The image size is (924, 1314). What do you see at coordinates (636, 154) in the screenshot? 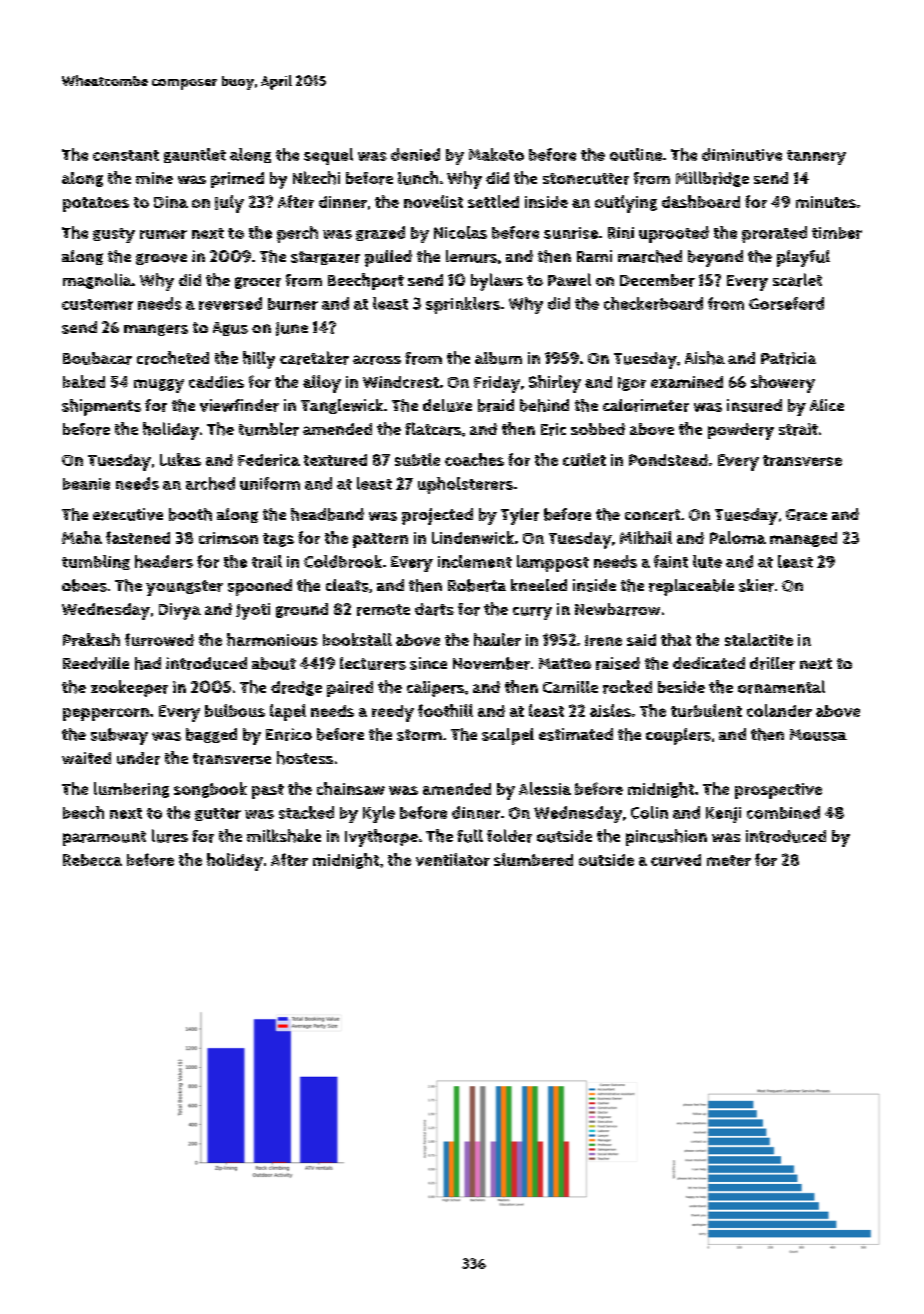
I see `outline` at bounding box center [636, 154].
